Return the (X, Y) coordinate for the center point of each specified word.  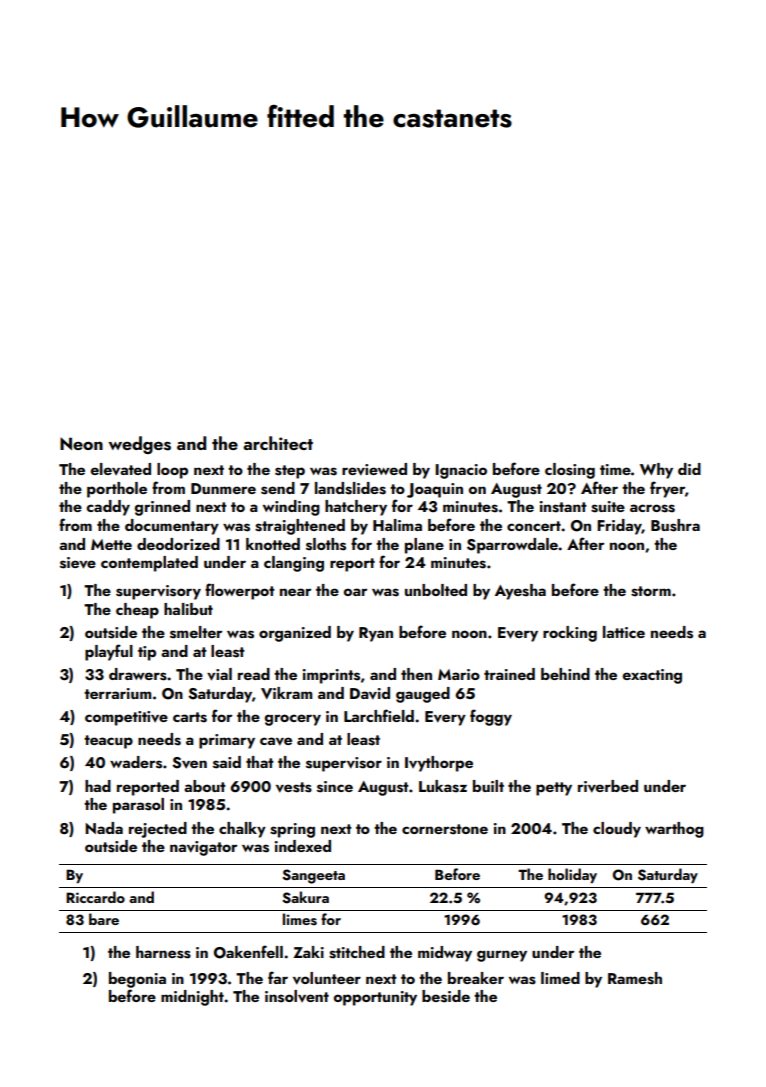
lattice (624, 632)
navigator (203, 848)
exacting (652, 676)
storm (651, 591)
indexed (303, 846)
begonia (137, 980)
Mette (111, 544)
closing (570, 471)
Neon (81, 443)
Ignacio (461, 471)
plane (424, 546)
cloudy (617, 830)
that (260, 762)
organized (295, 634)
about (205, 786)
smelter (196, 632)
